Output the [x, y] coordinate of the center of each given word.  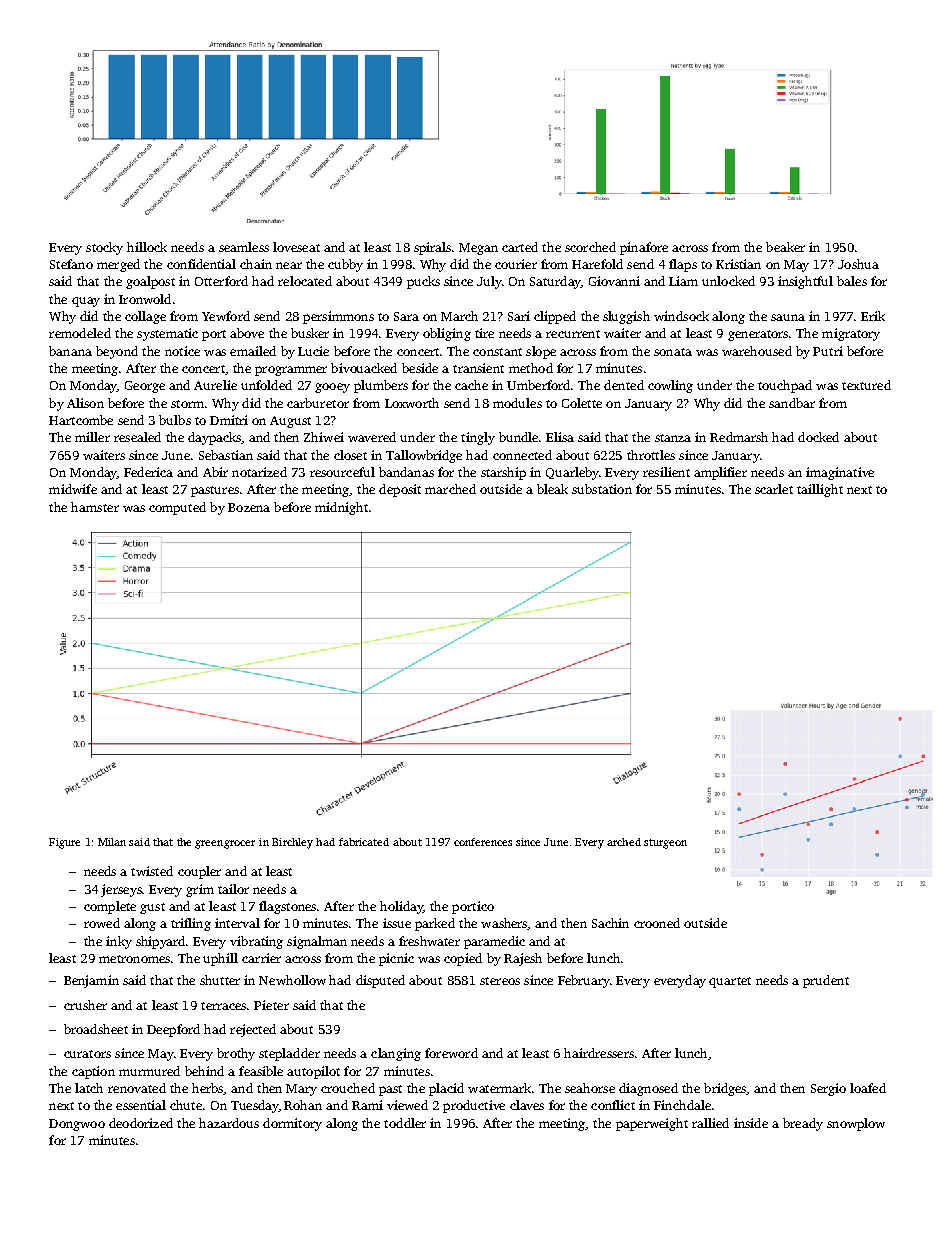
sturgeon [665, 844]
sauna [788, 317]
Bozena [249, 507]
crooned [657, 923]
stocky [104, 248]
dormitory [292, 1124]
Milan [112, 842]
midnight [341, 508]
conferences [483, 842]
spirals [432, 248]
